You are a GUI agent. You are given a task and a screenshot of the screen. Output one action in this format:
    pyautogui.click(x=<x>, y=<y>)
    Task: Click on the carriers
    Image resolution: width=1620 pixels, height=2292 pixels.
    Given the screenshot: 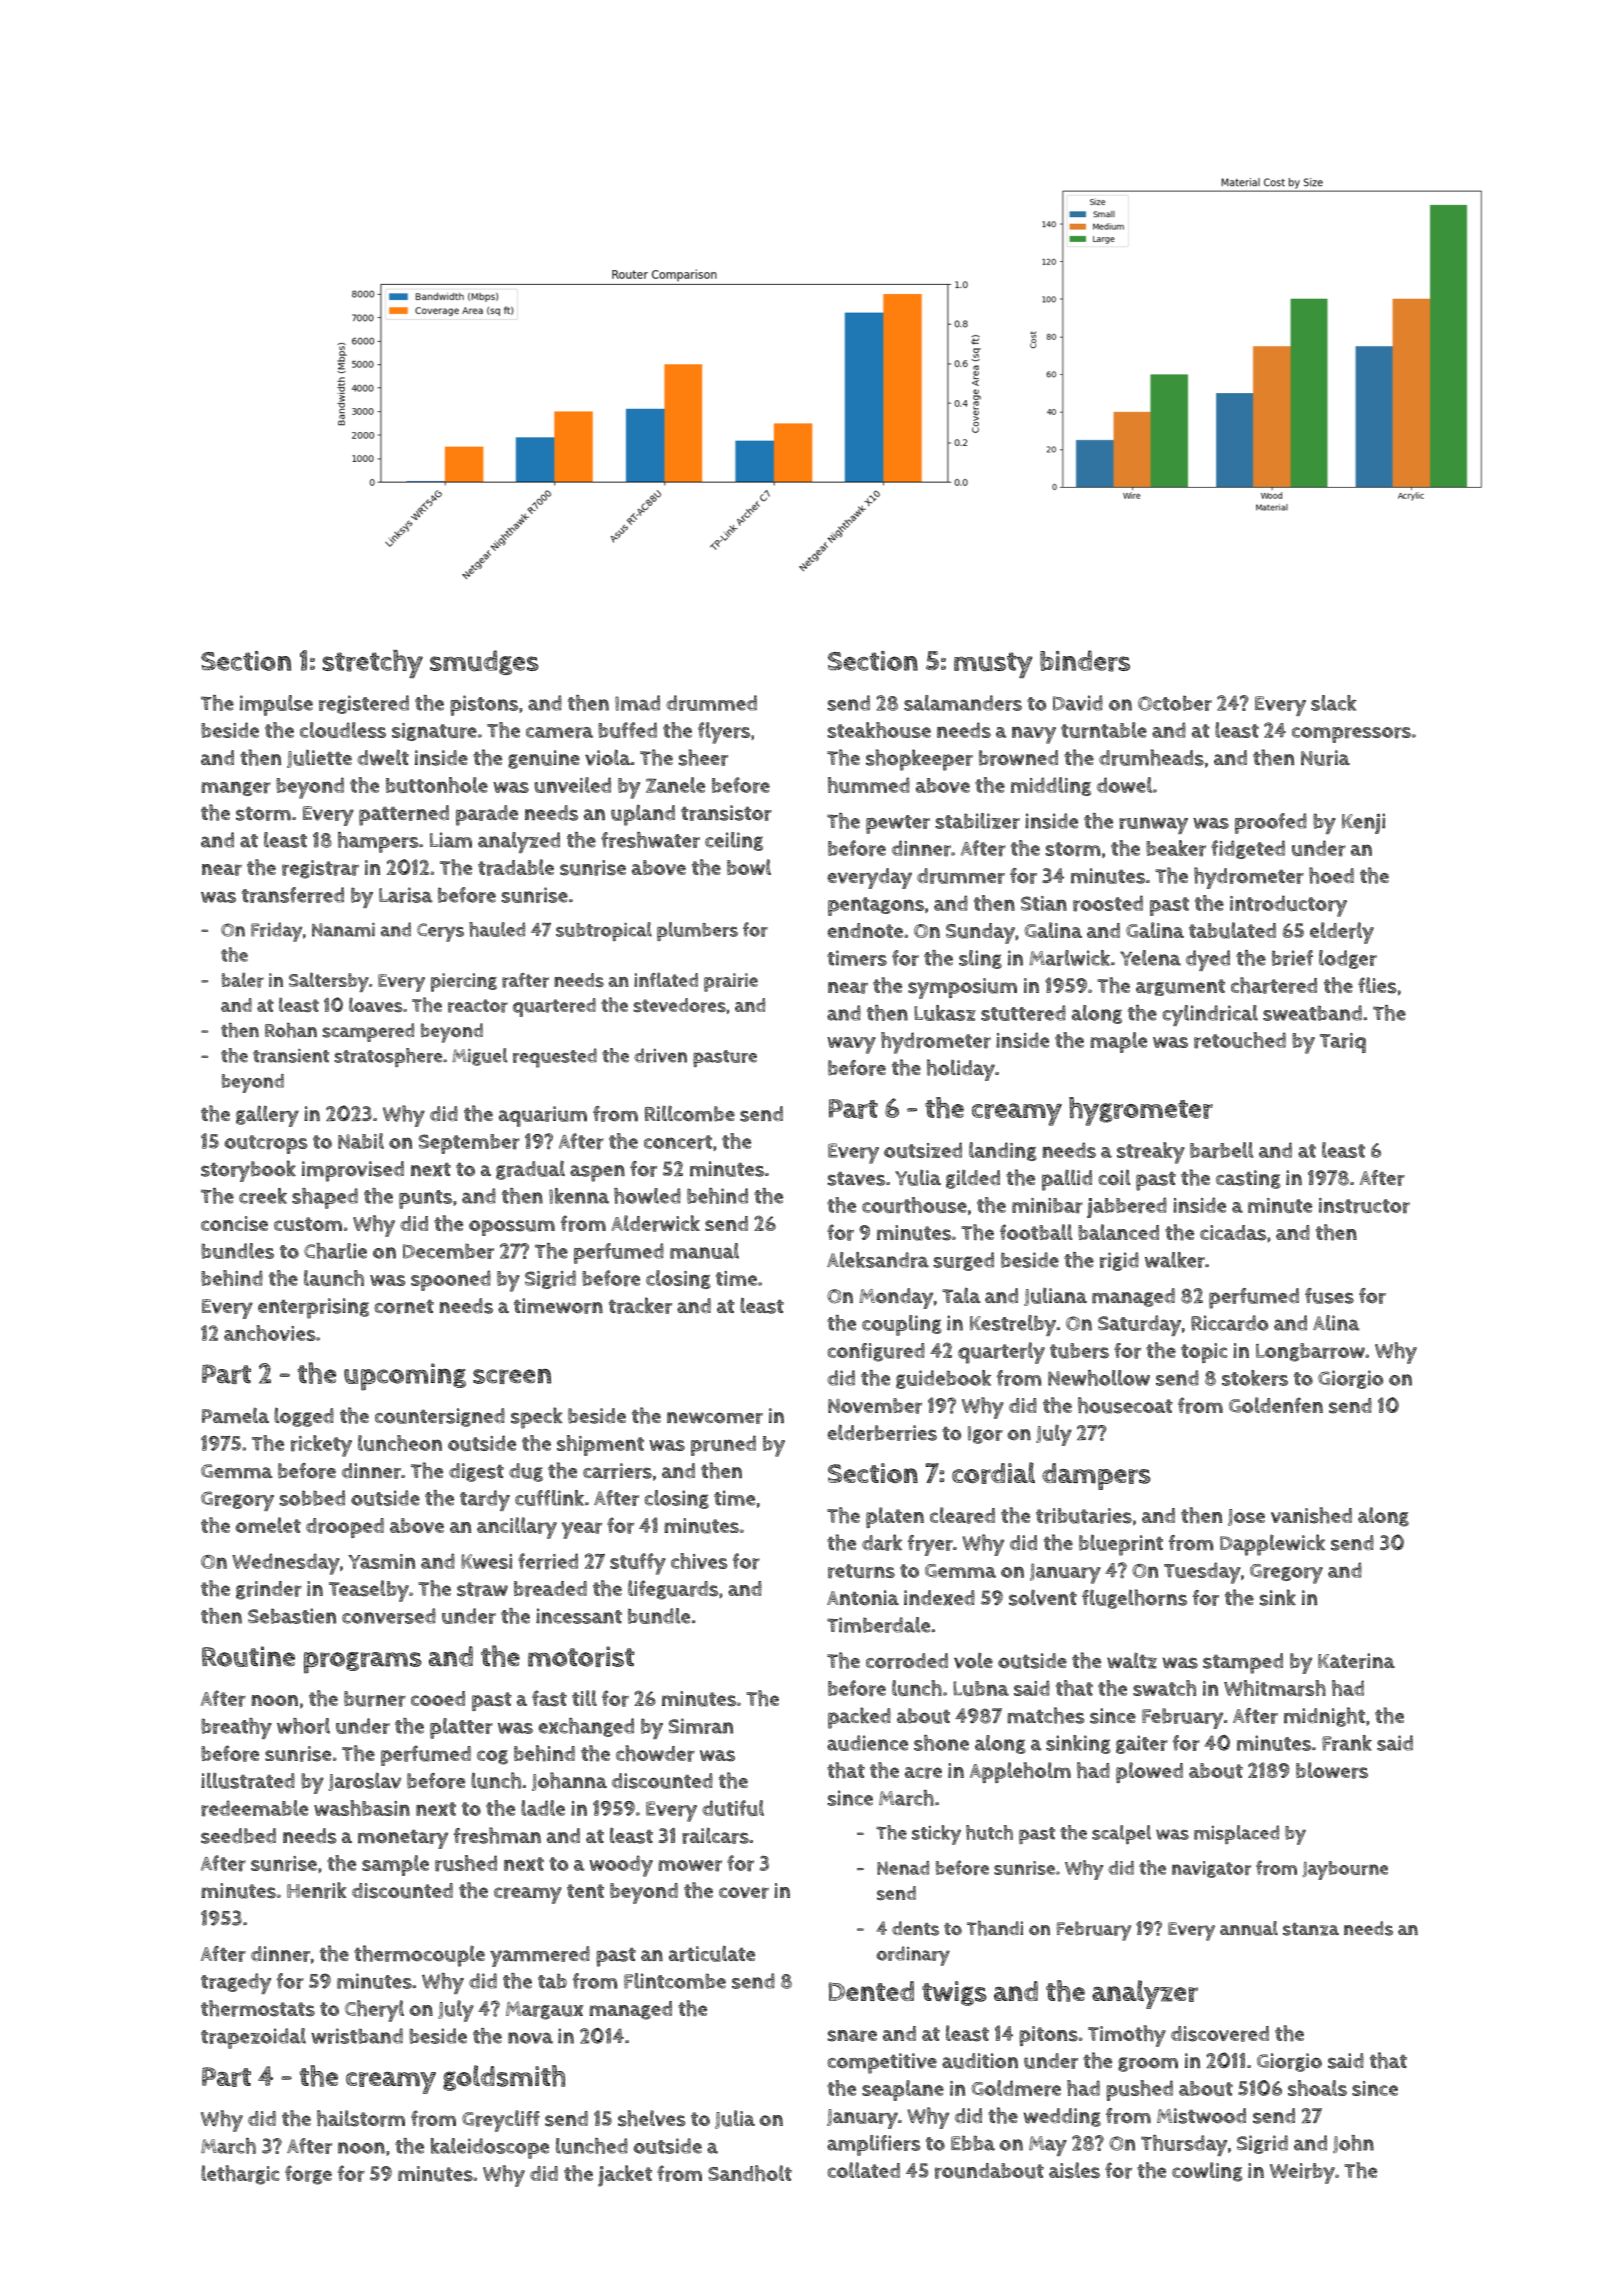 What is the action you would take?
    pyautogui.click(x=617, y=1471)
